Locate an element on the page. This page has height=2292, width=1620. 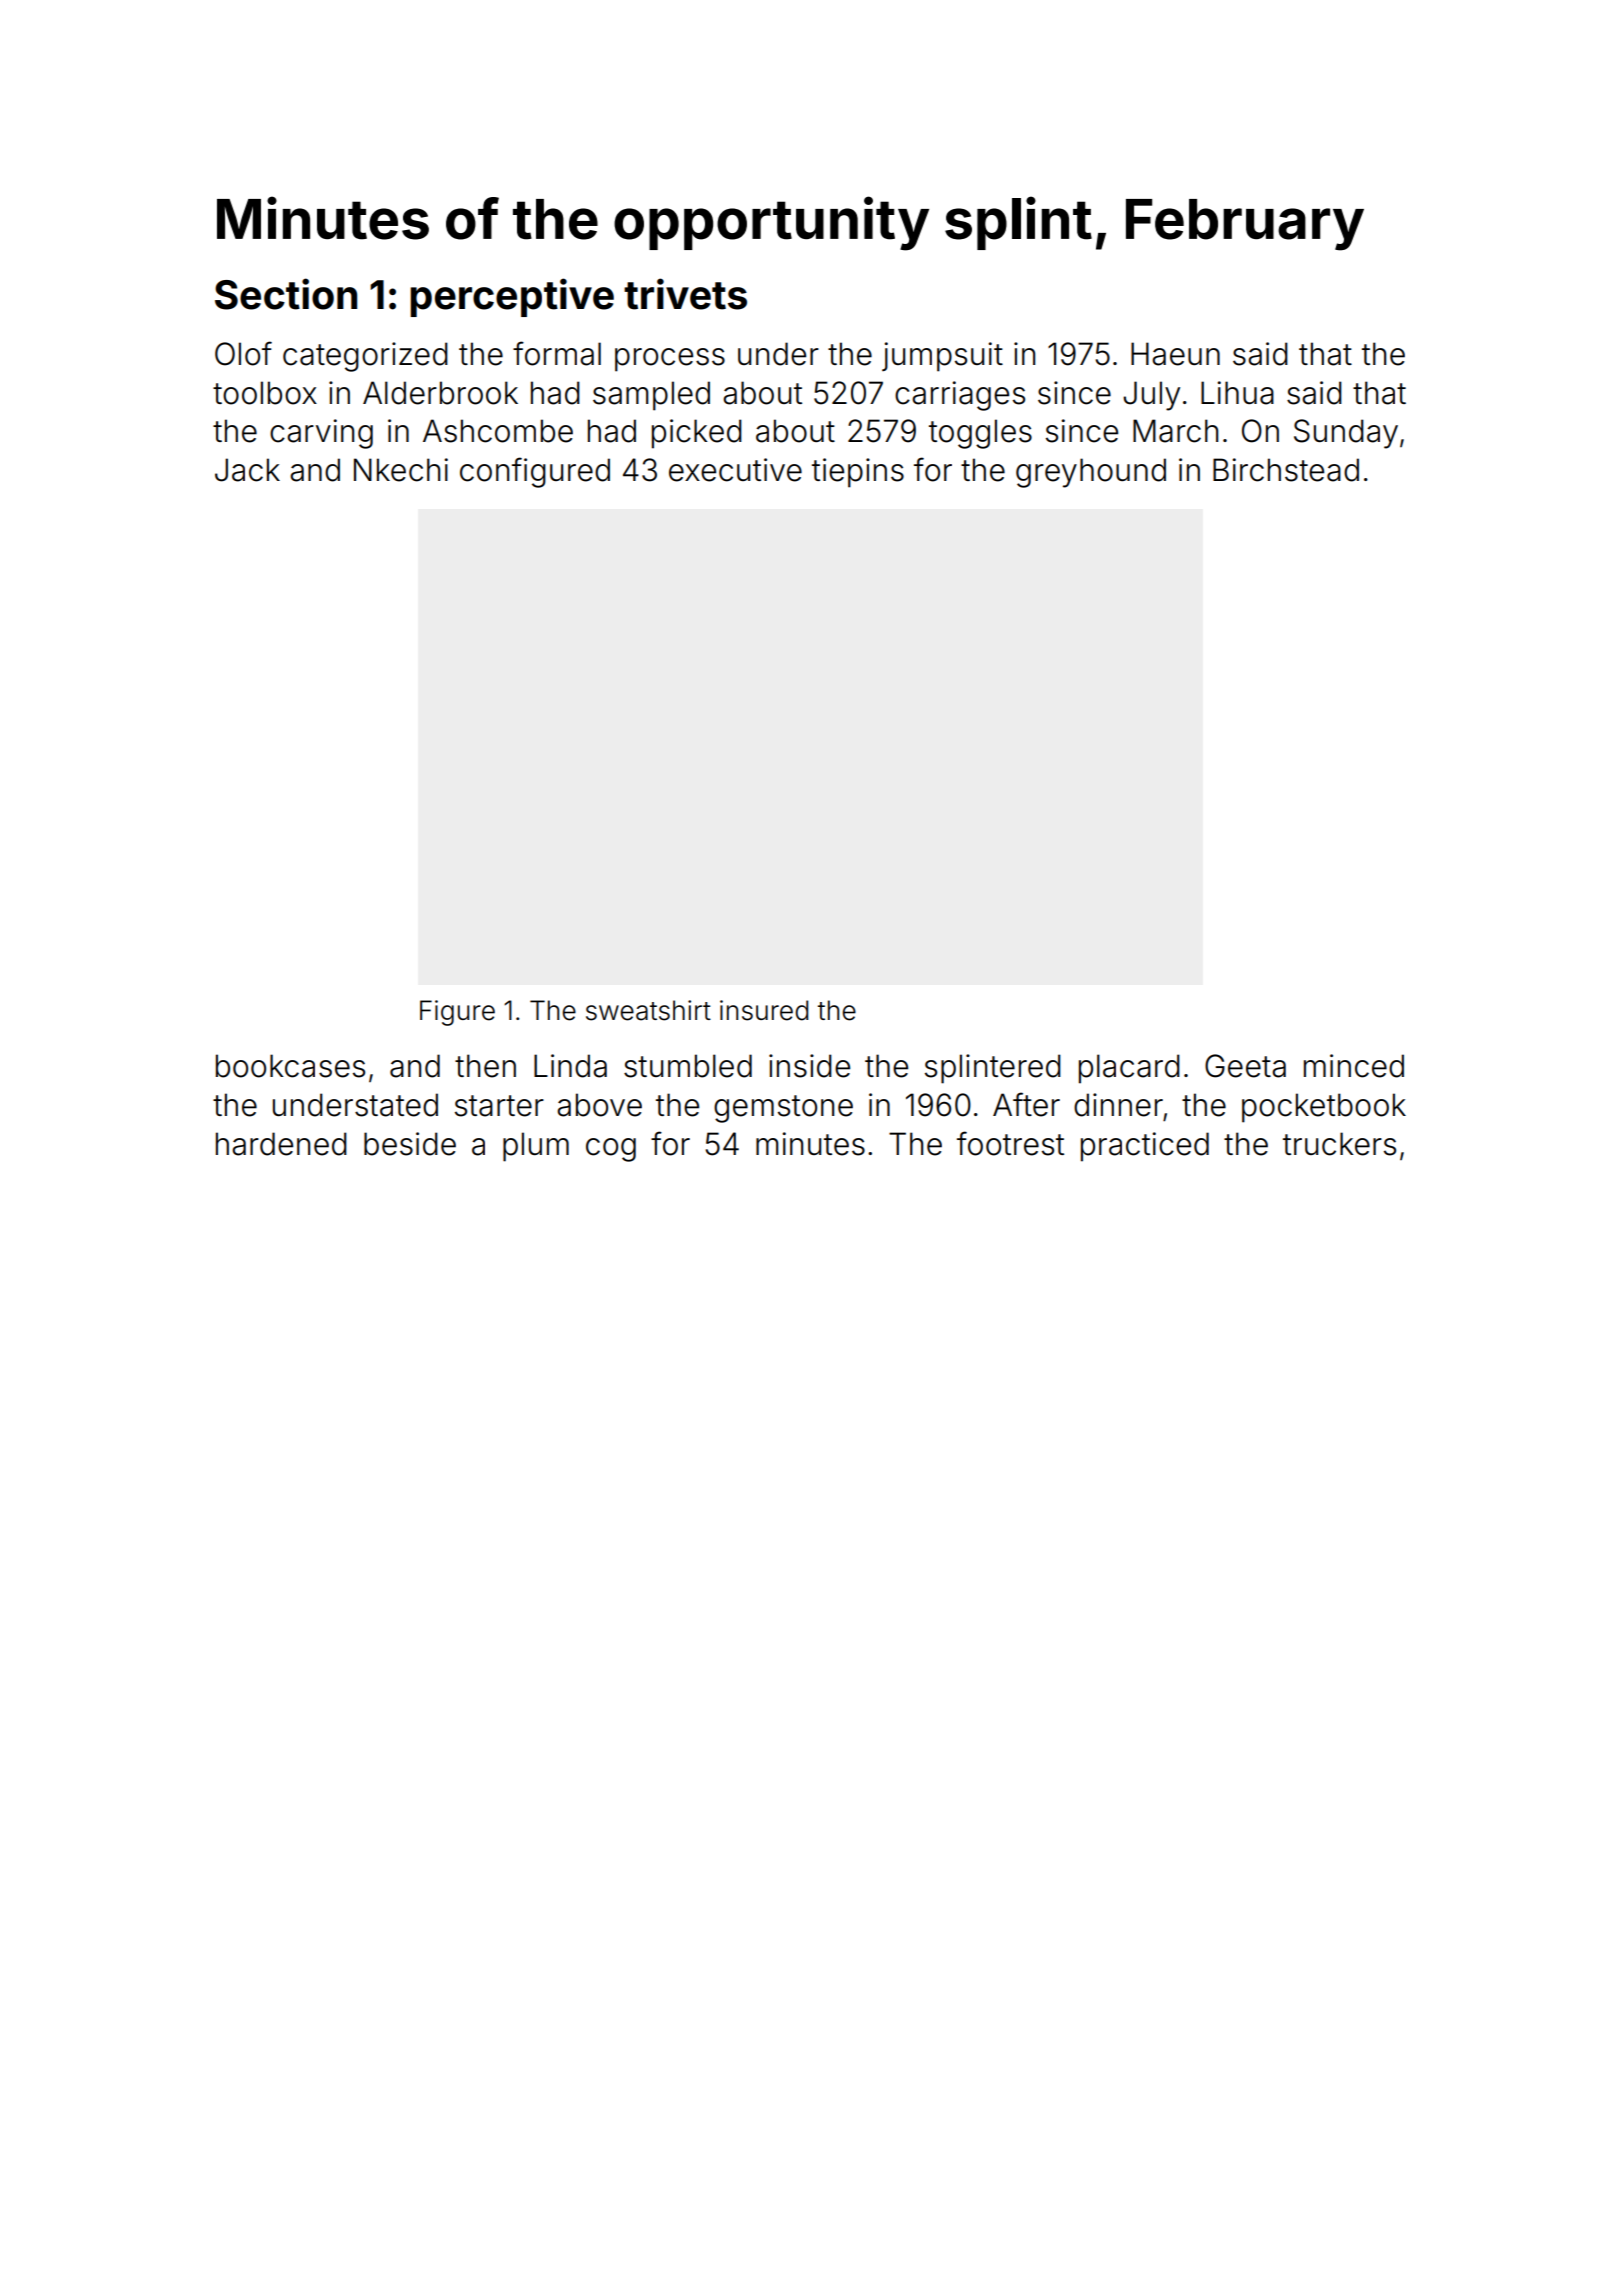
categorized is located at coordinates (365, 357).
